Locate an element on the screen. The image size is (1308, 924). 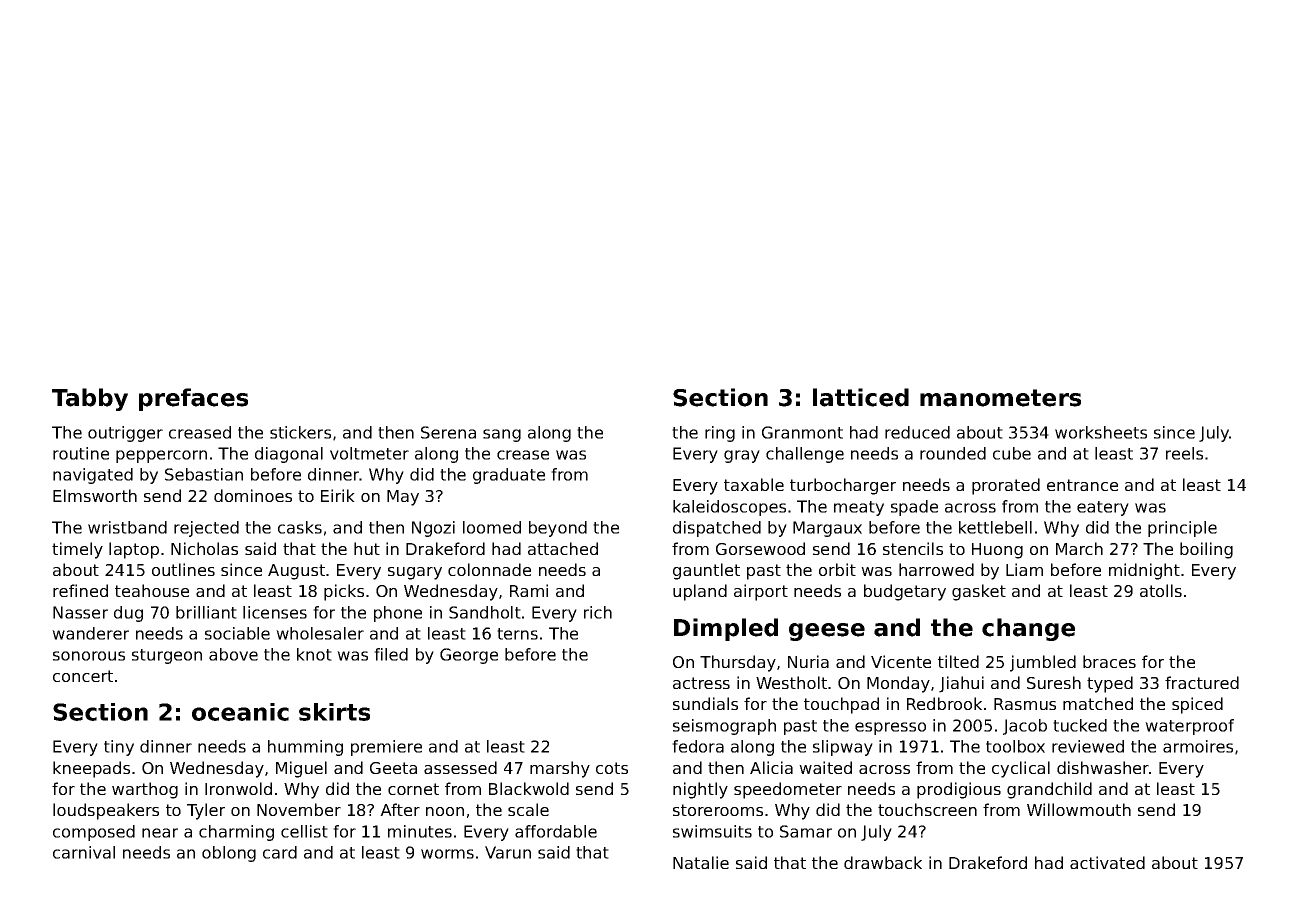
matched is located at coordinates (1098, 703).
